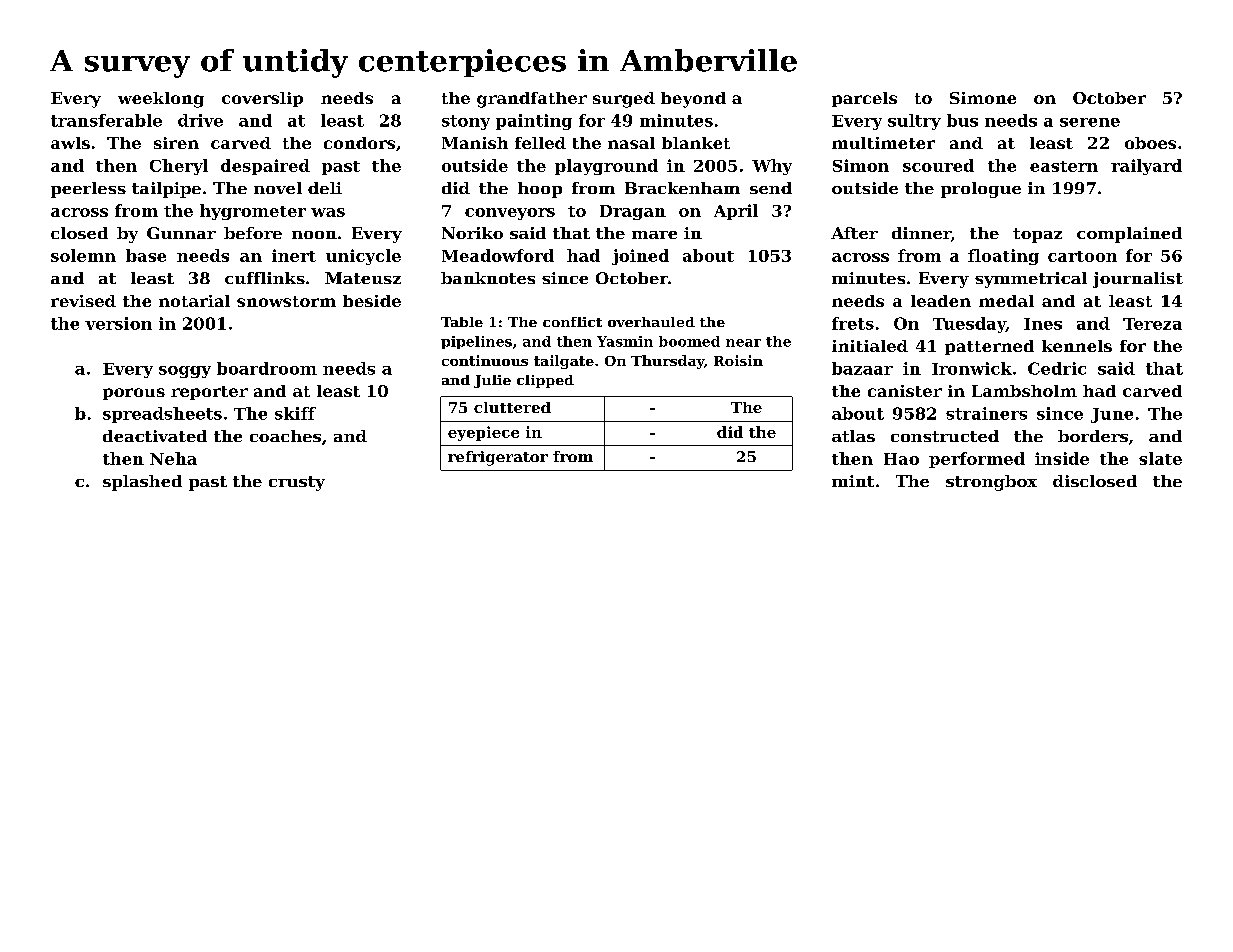  What do you see at coordinates (1090, 122) in the screenshot?
I see `serene` at bounding box center [1090, 122].
